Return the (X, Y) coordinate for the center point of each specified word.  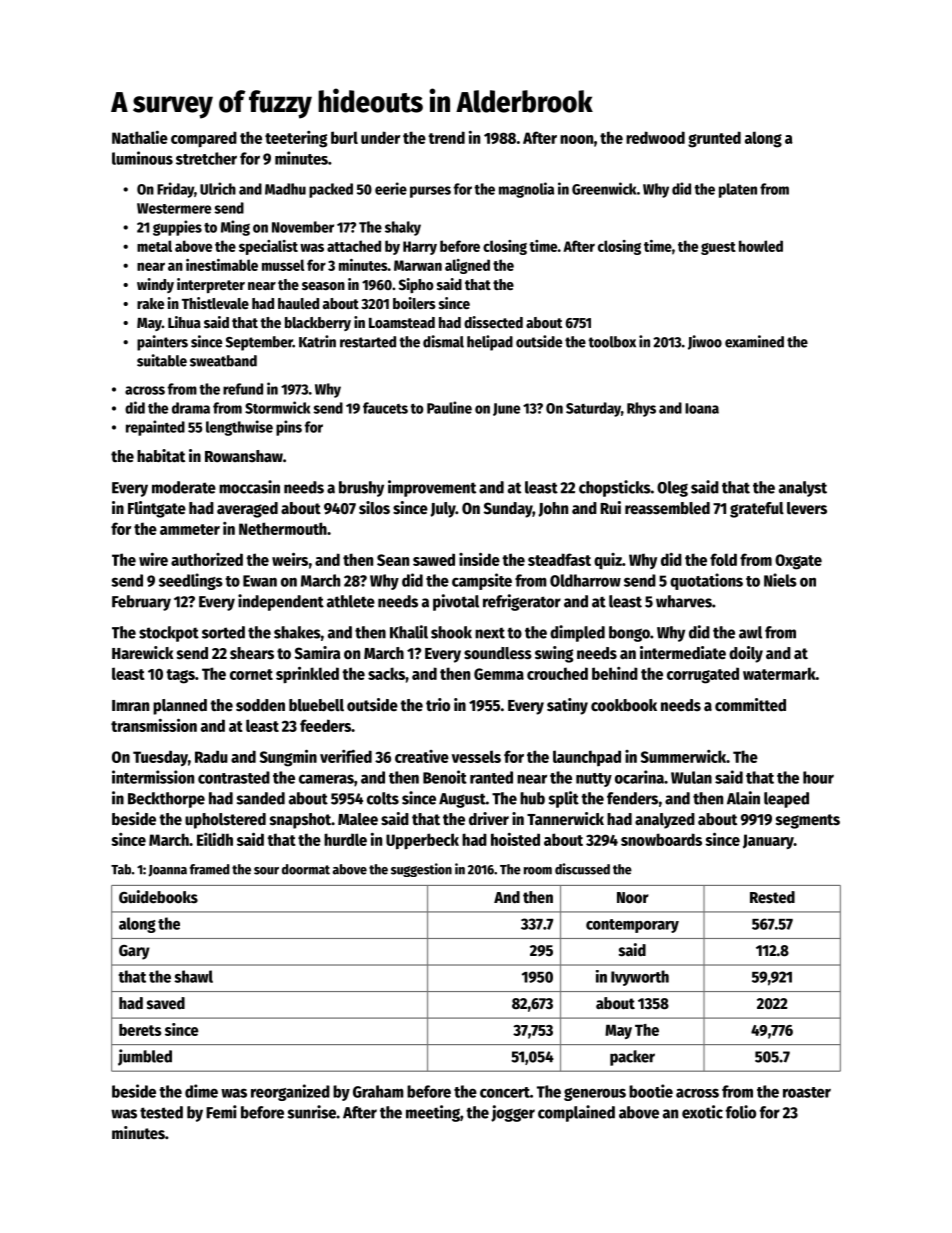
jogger (513, 1113)
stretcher (206, 158)
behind (615, 673)
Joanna (167, 871)
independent (281, 602)
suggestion (421, 870)
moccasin (249, 487)
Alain (743, 798)
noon (576, 139)
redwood (655, 137)
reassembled (667, 508)
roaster (807, 1092)
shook (451, 632)
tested (161, 1112)
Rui (610, 507)
